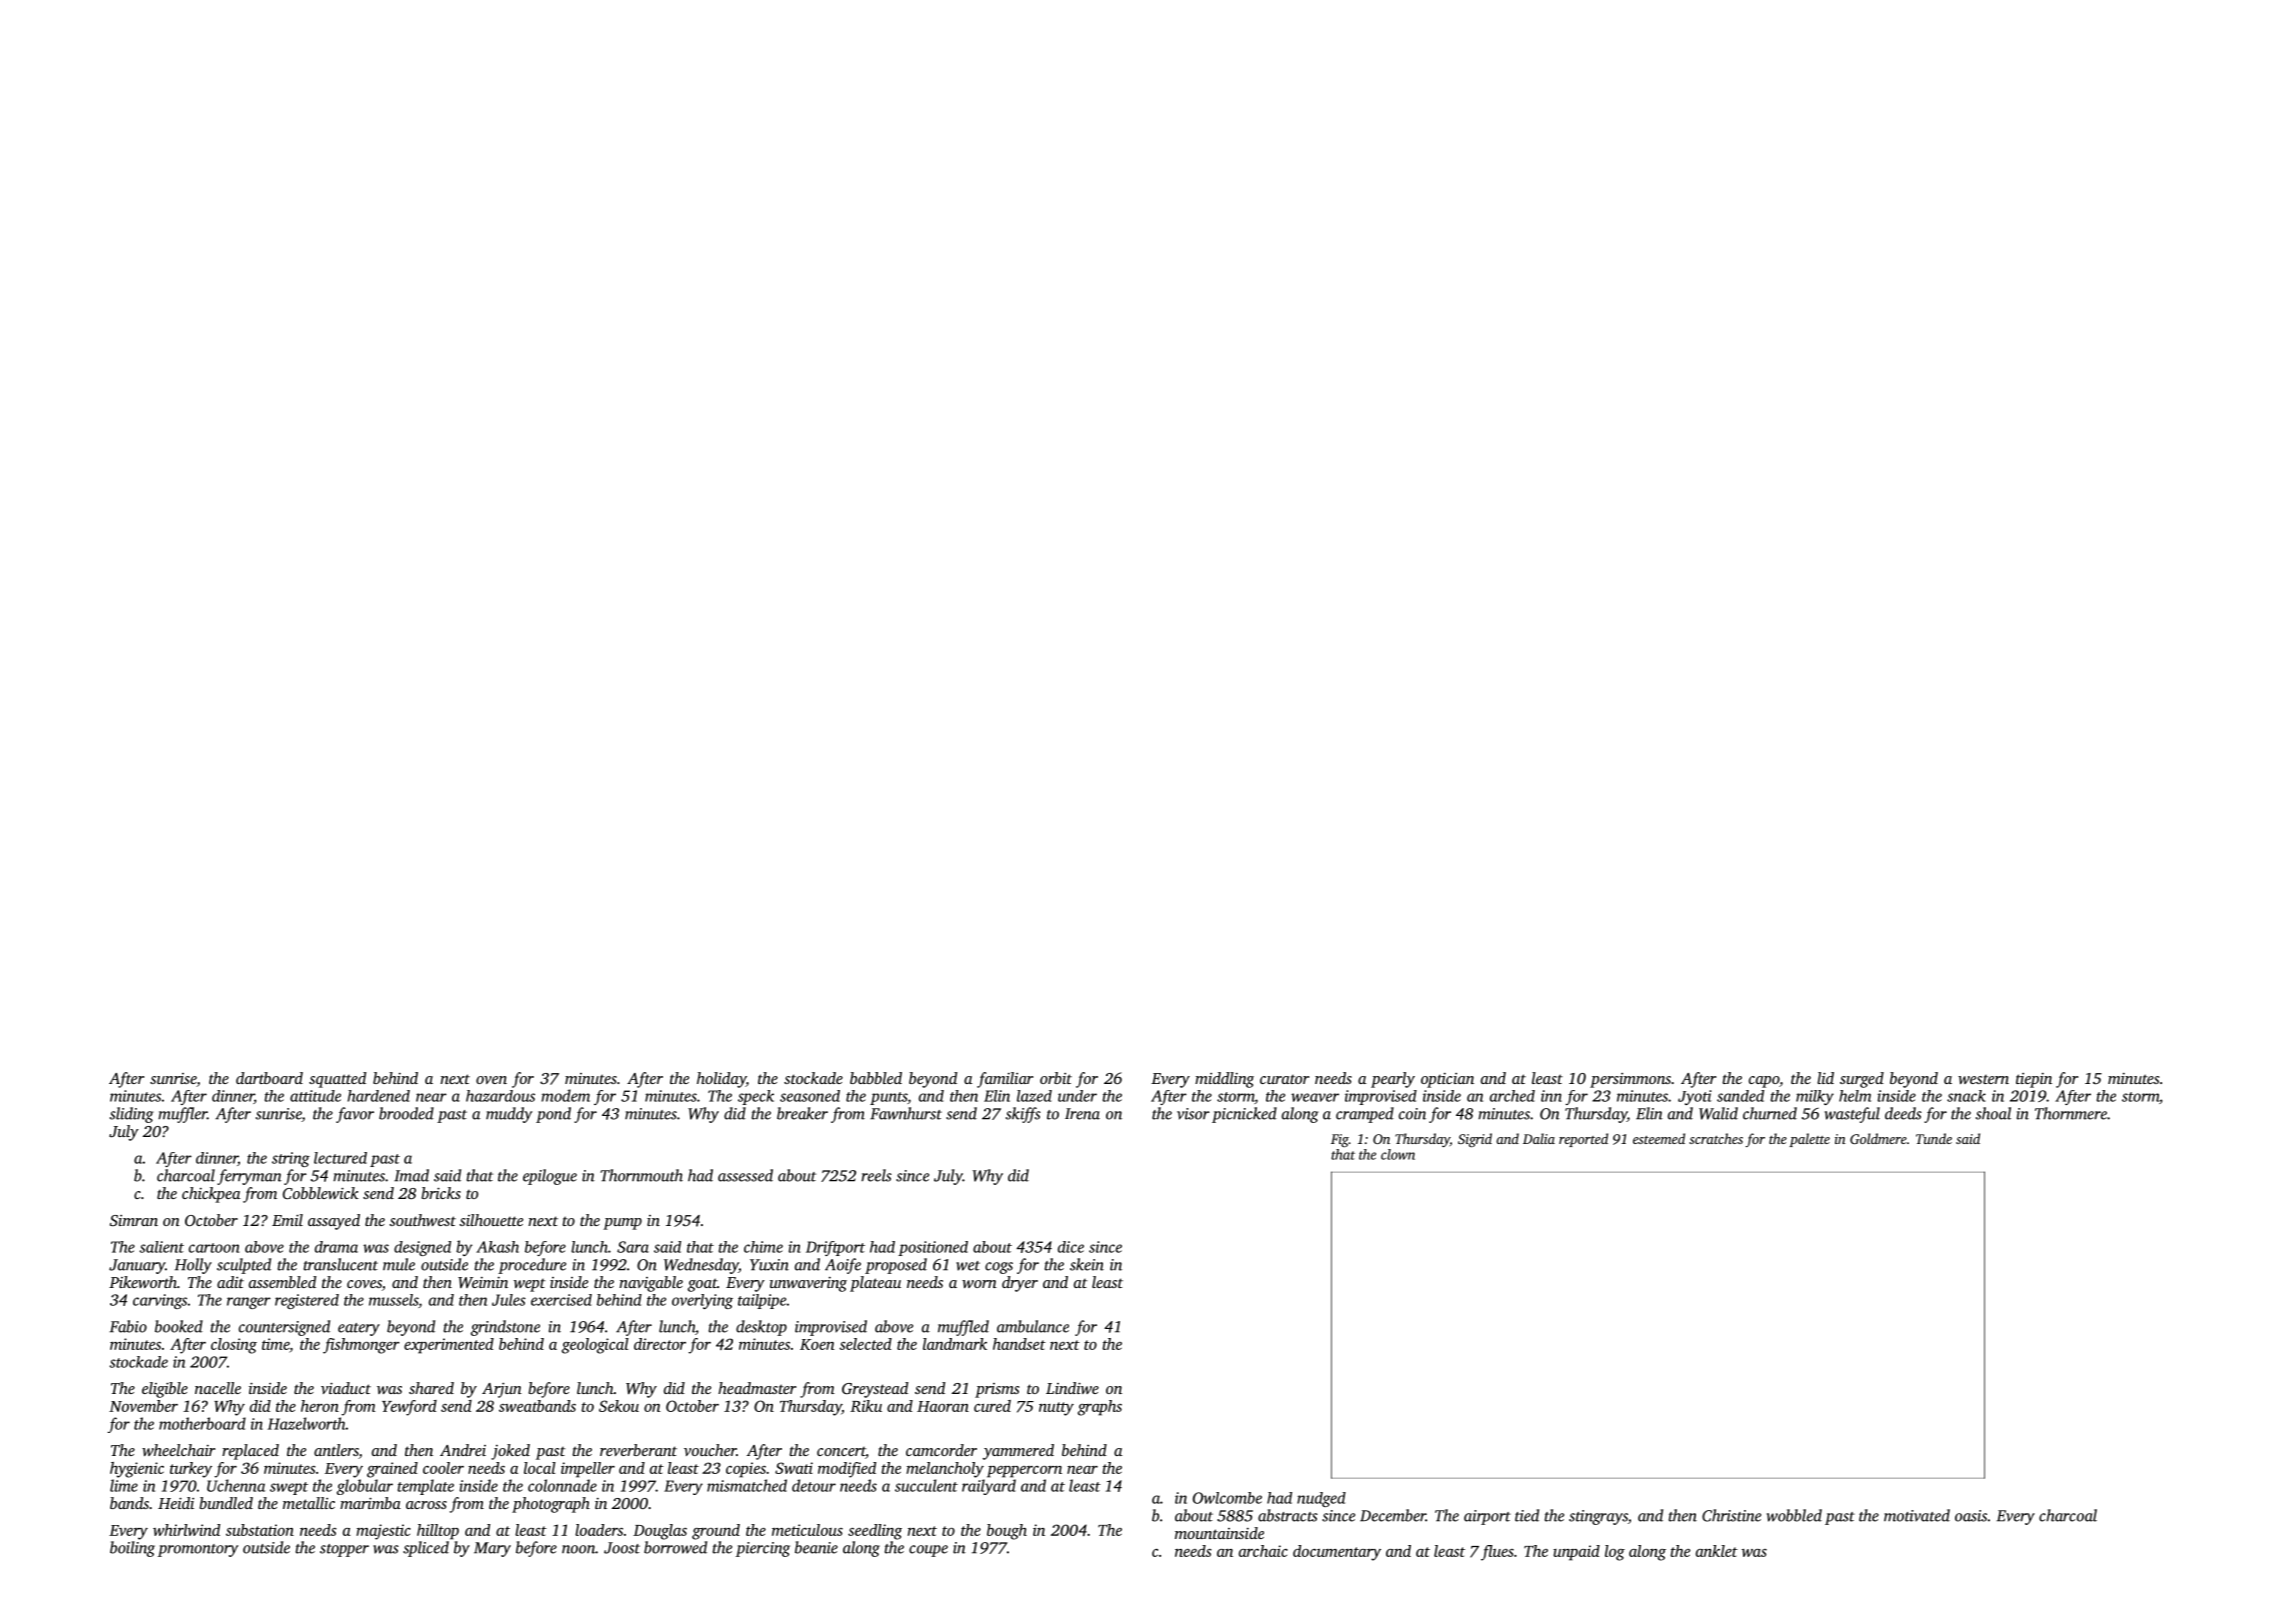 Image resolution: width=2274 pixels, height=1608 pixels. I want to click on dryer, so click(1020, 1284).
